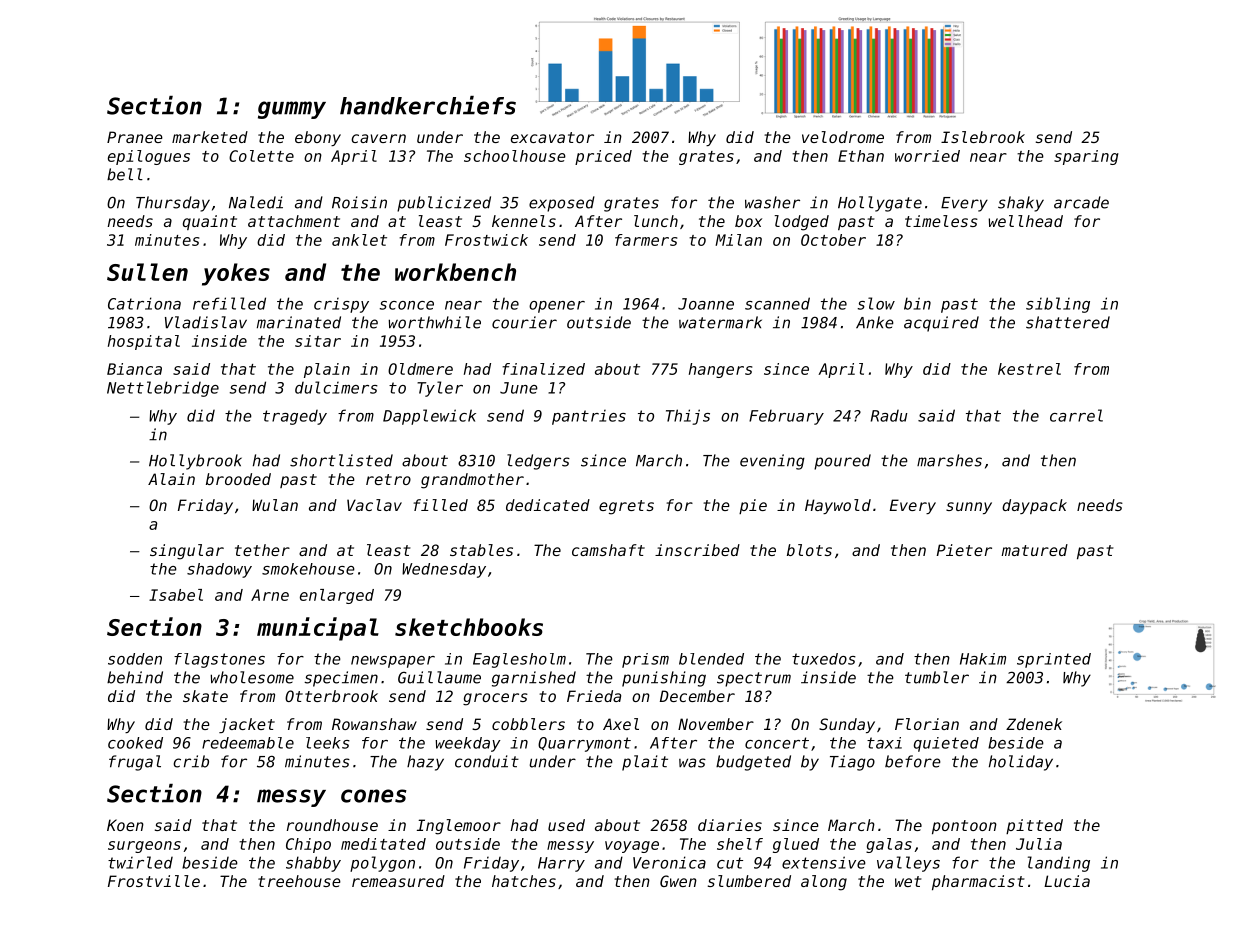 The image size is (1233, 952). Describe the element at coordinates (552, 137) in the screenshot. I see `excavator` at that location.
